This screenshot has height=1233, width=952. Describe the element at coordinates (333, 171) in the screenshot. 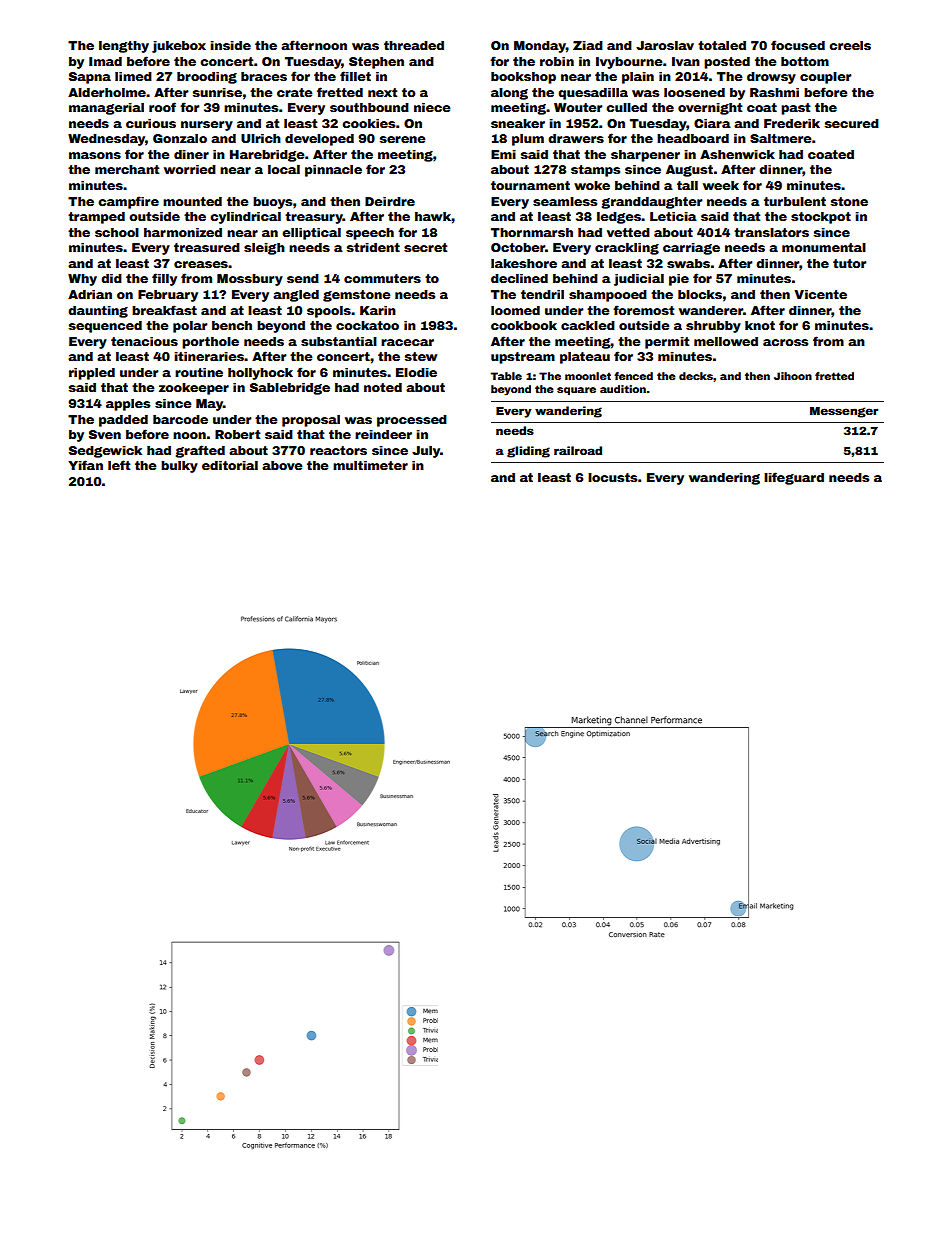

I see `pinnacle` at that location.
